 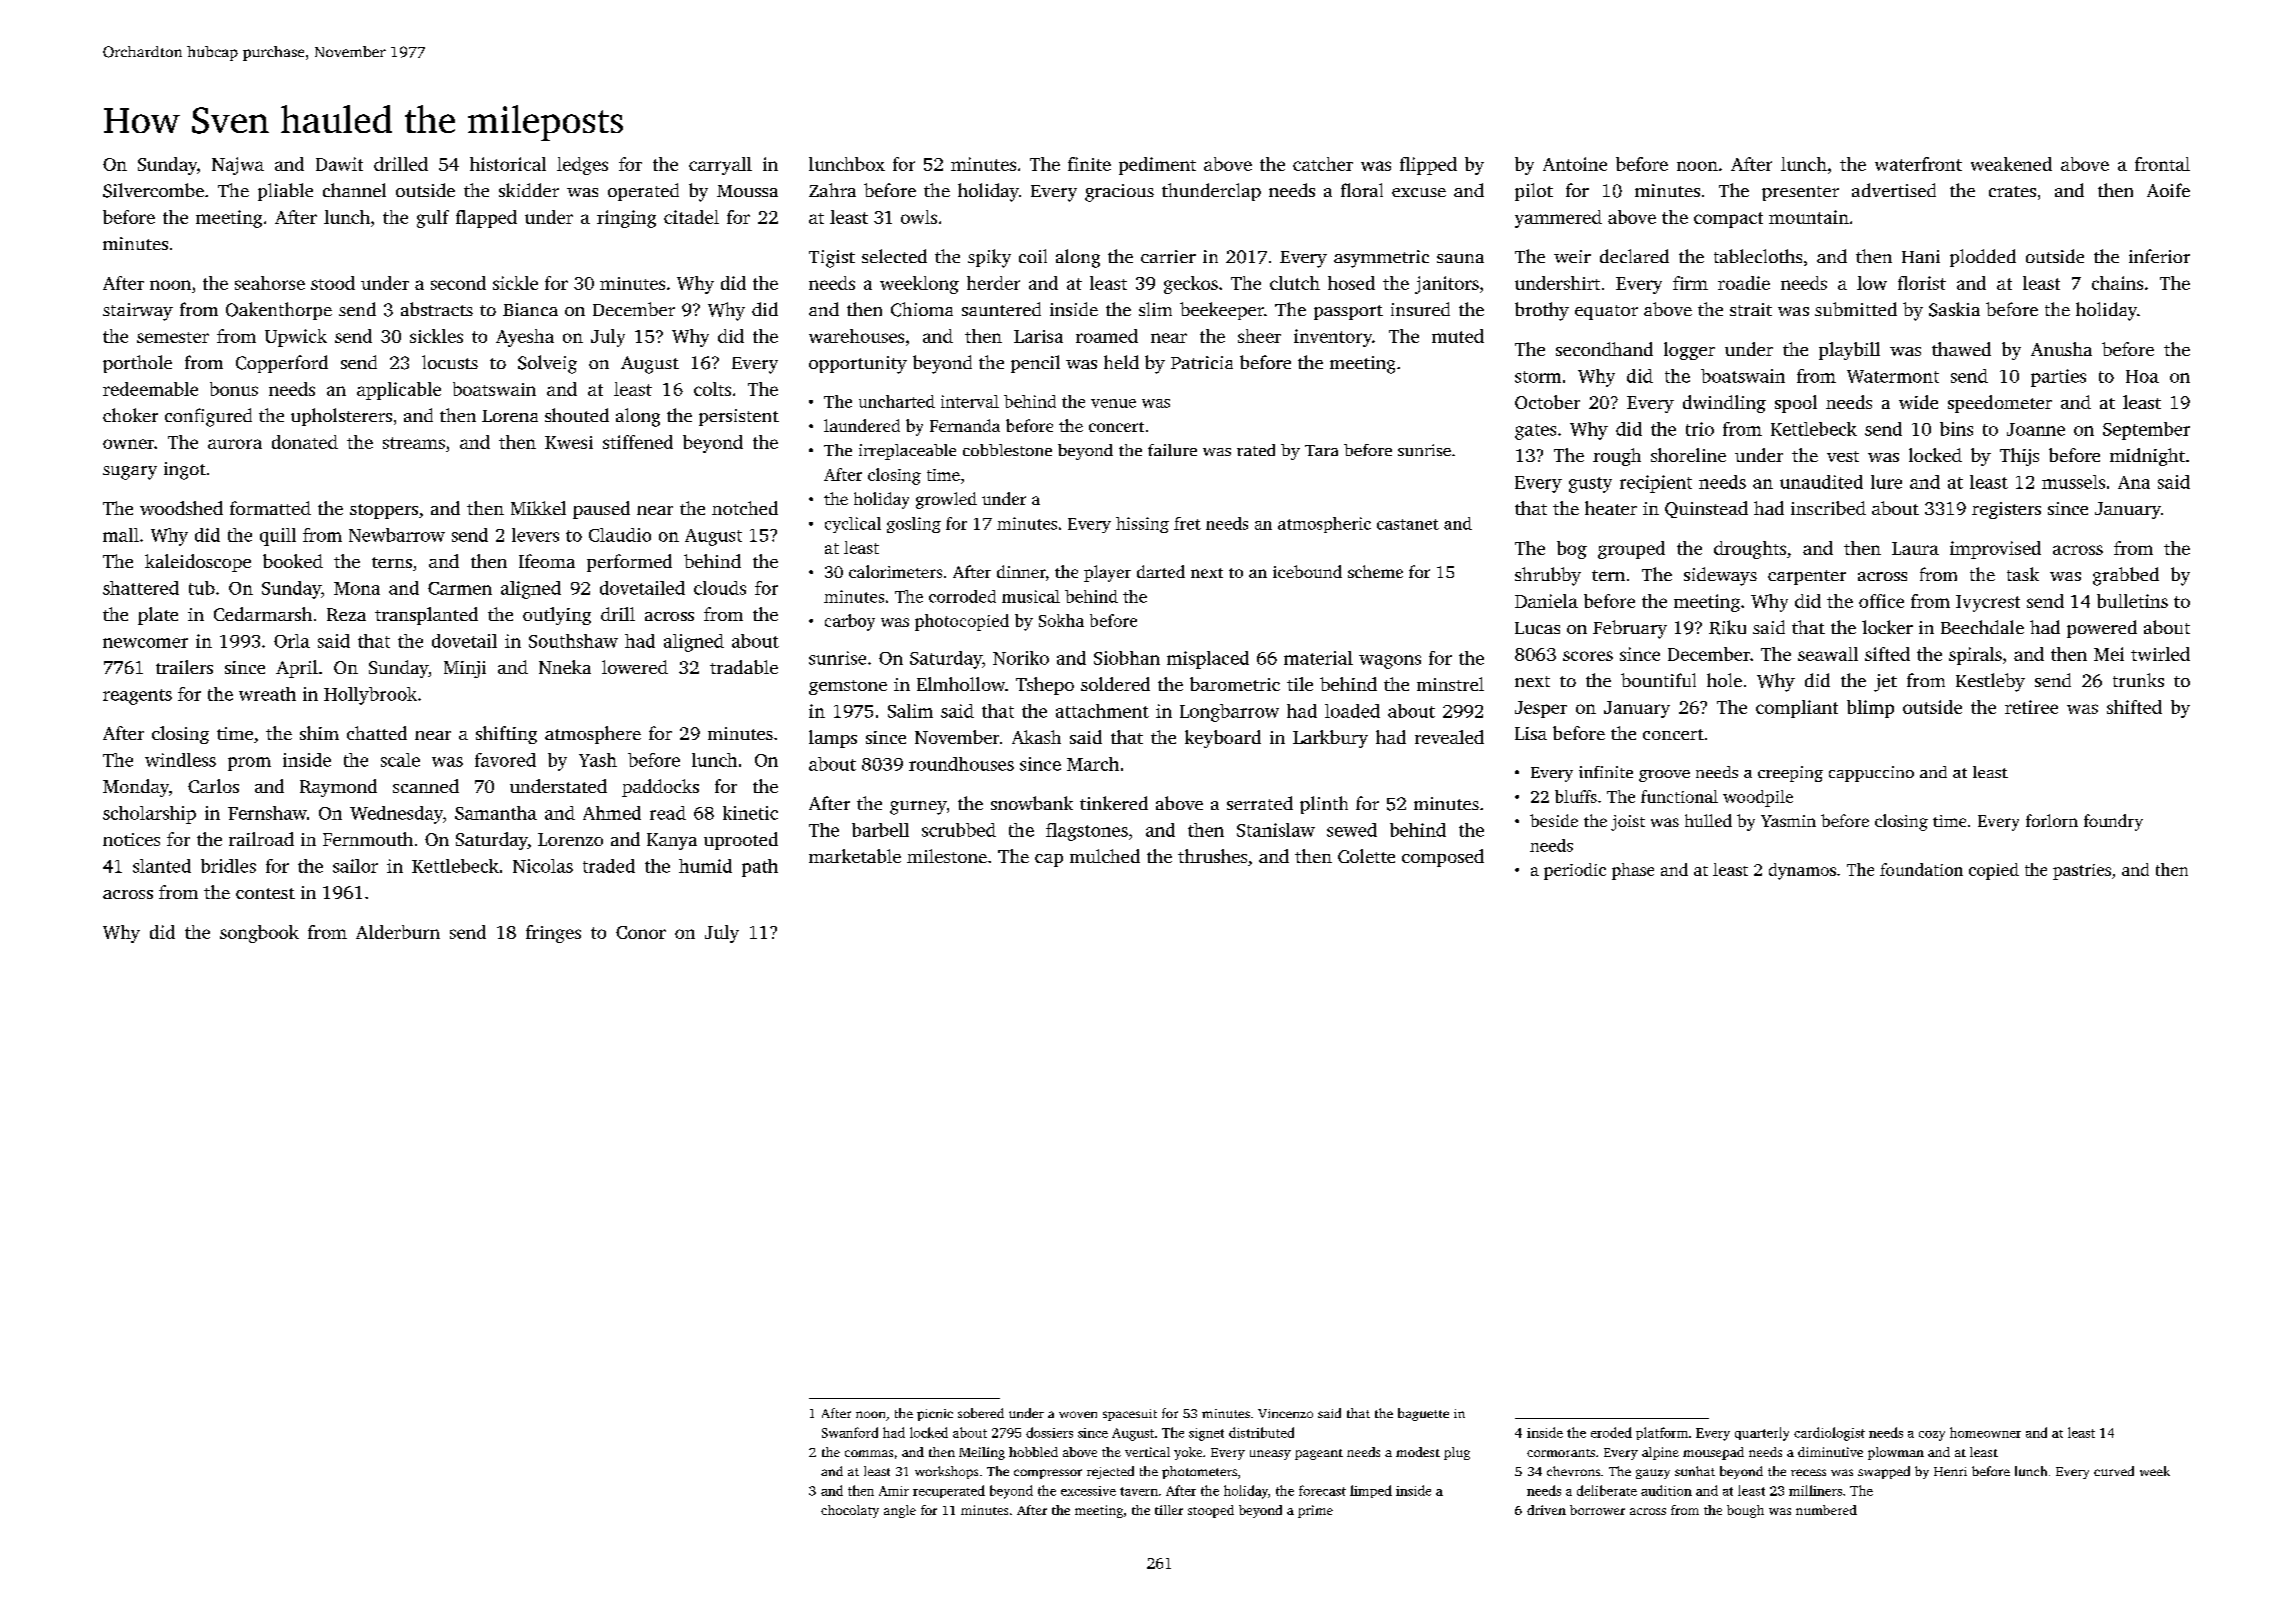 I want to click on October, so click(x=1547, y=402).
